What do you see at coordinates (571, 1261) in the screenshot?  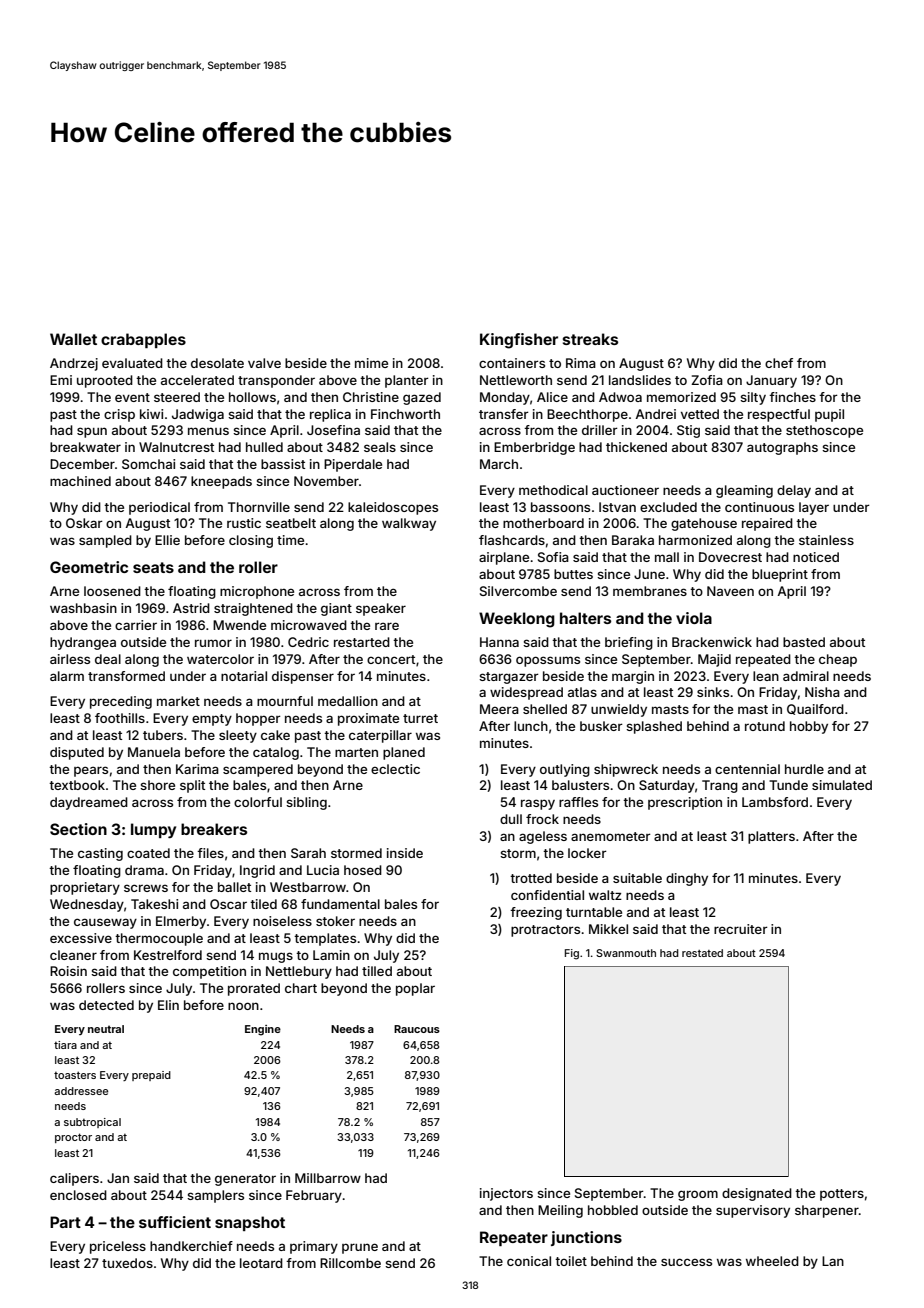 I see `toilet` at bounding box center [571, 1261].
